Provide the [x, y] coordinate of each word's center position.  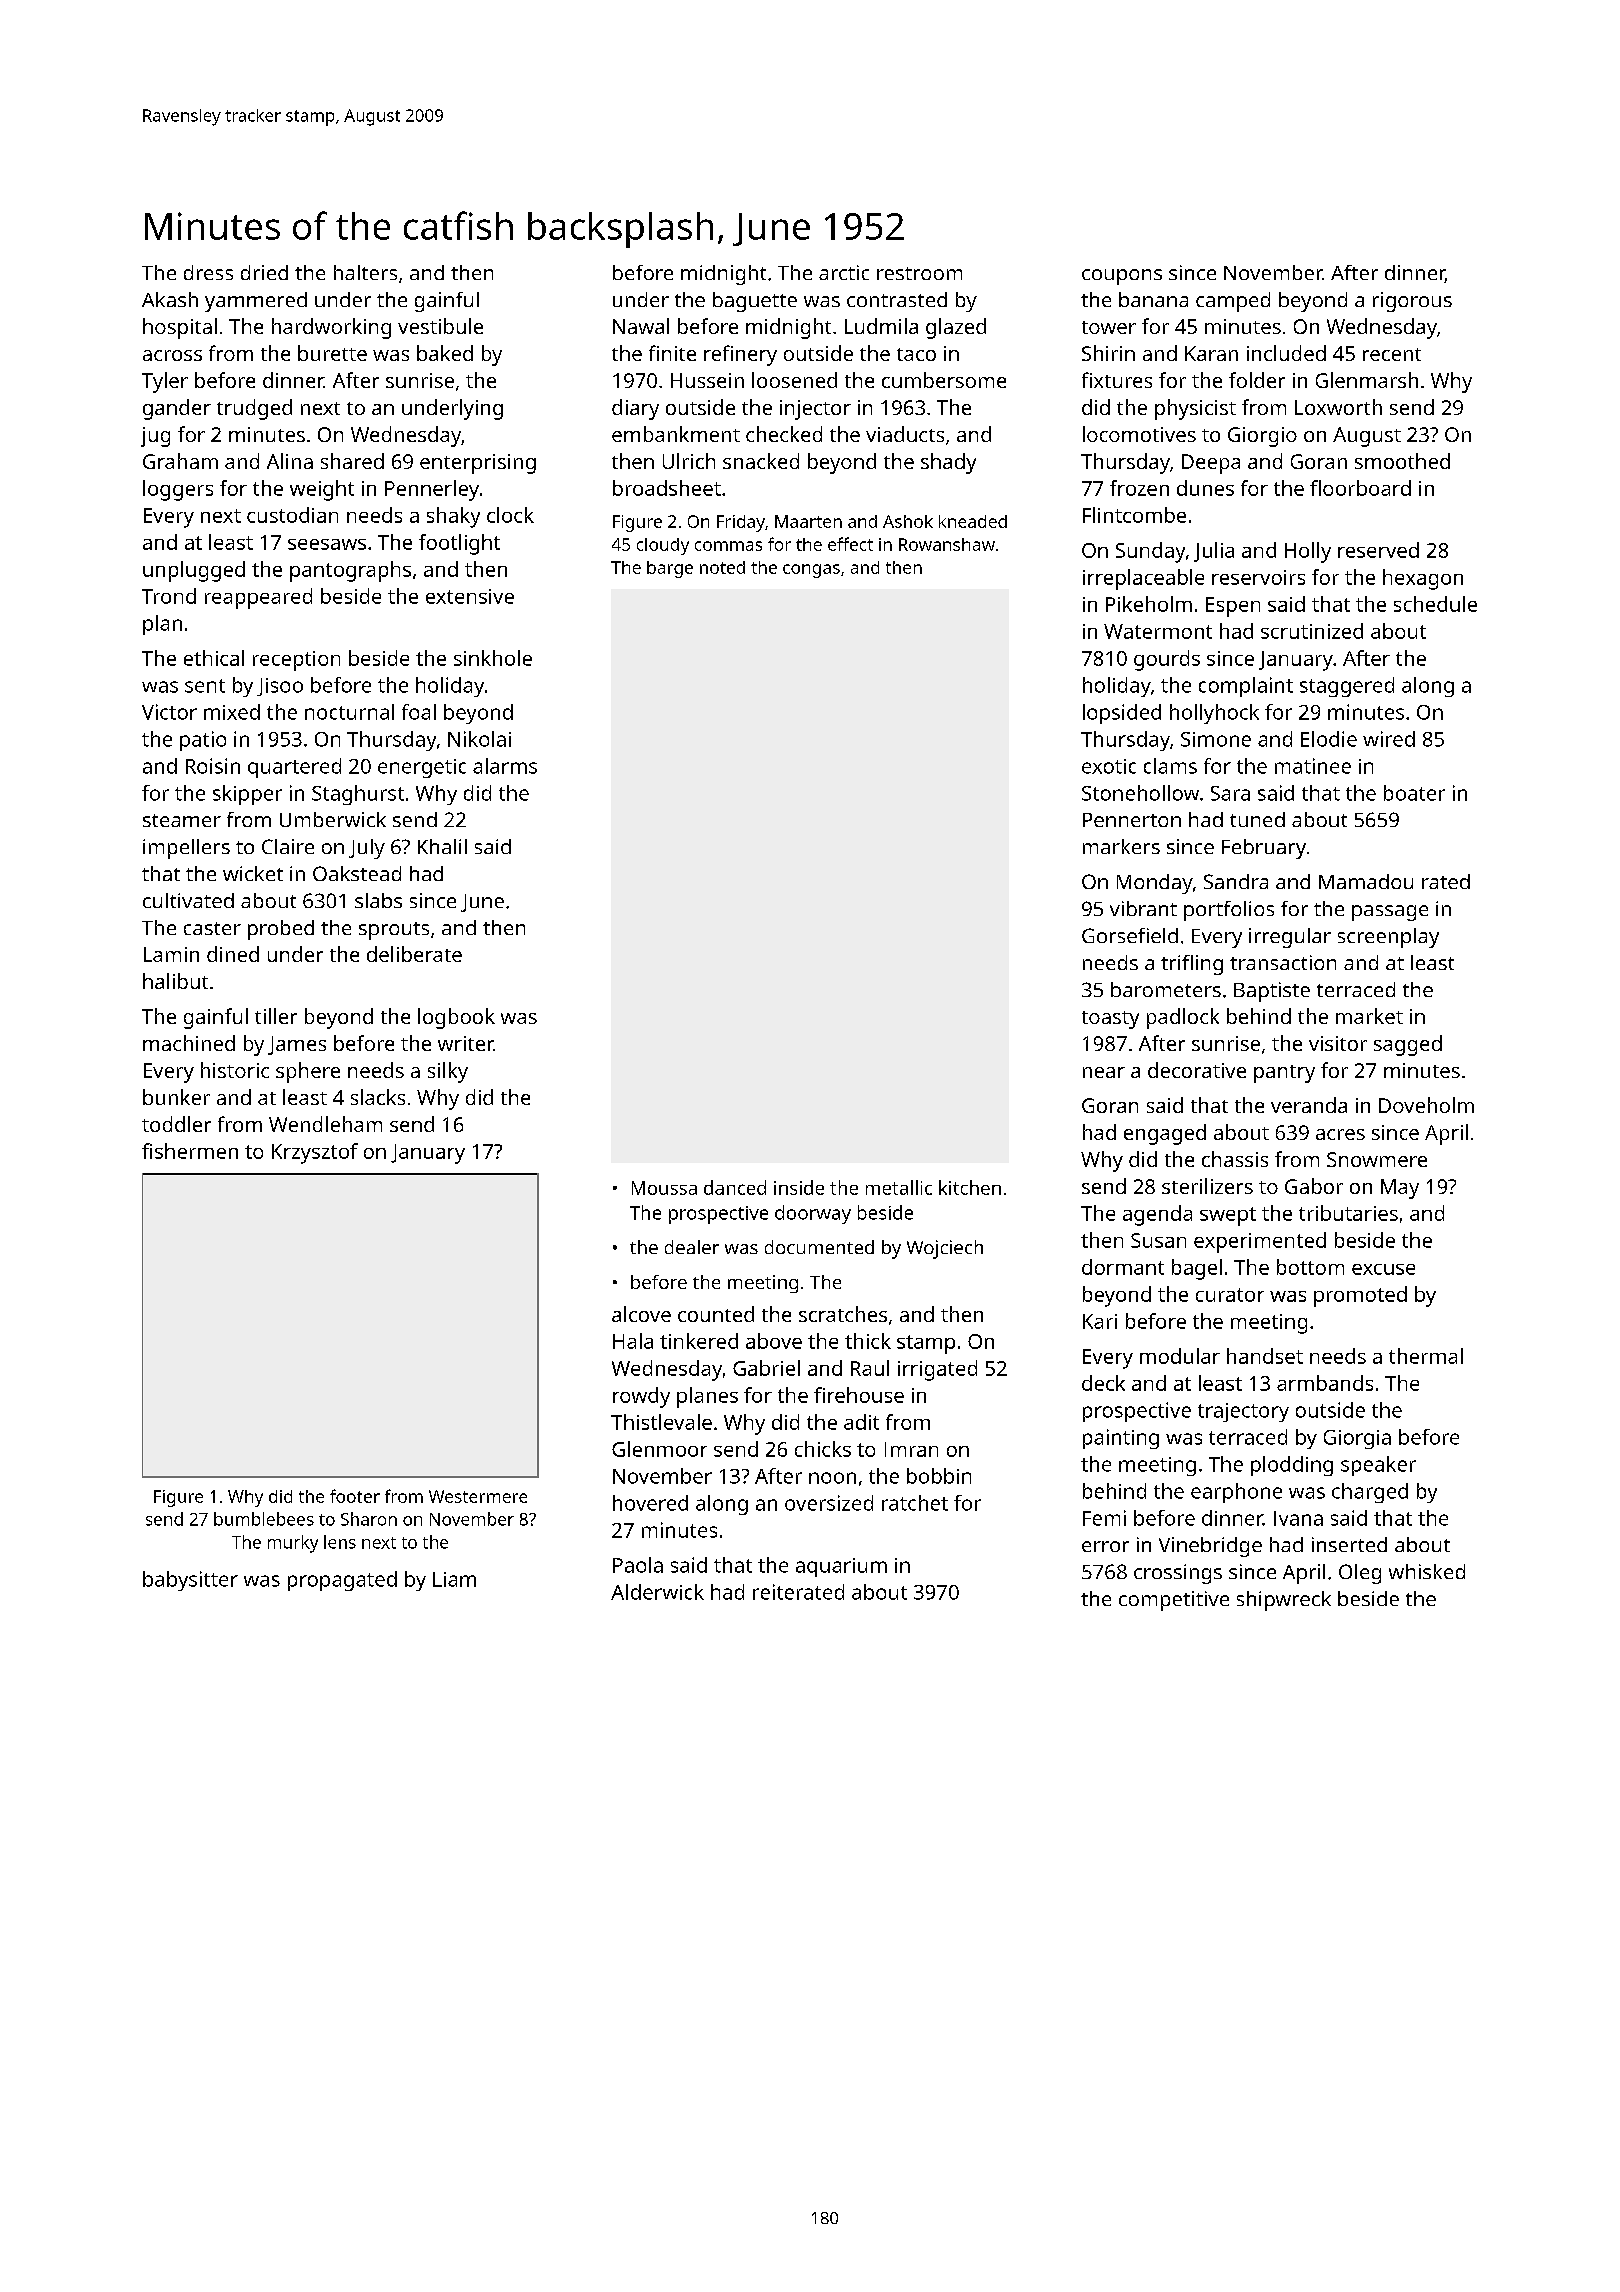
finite [672, 353]
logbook [456, 1018]
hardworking [331, 328]
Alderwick [657, 1592]
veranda [1309, 1105]
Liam [454, 1579]
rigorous [1412, 302]
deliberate [414, 954]
